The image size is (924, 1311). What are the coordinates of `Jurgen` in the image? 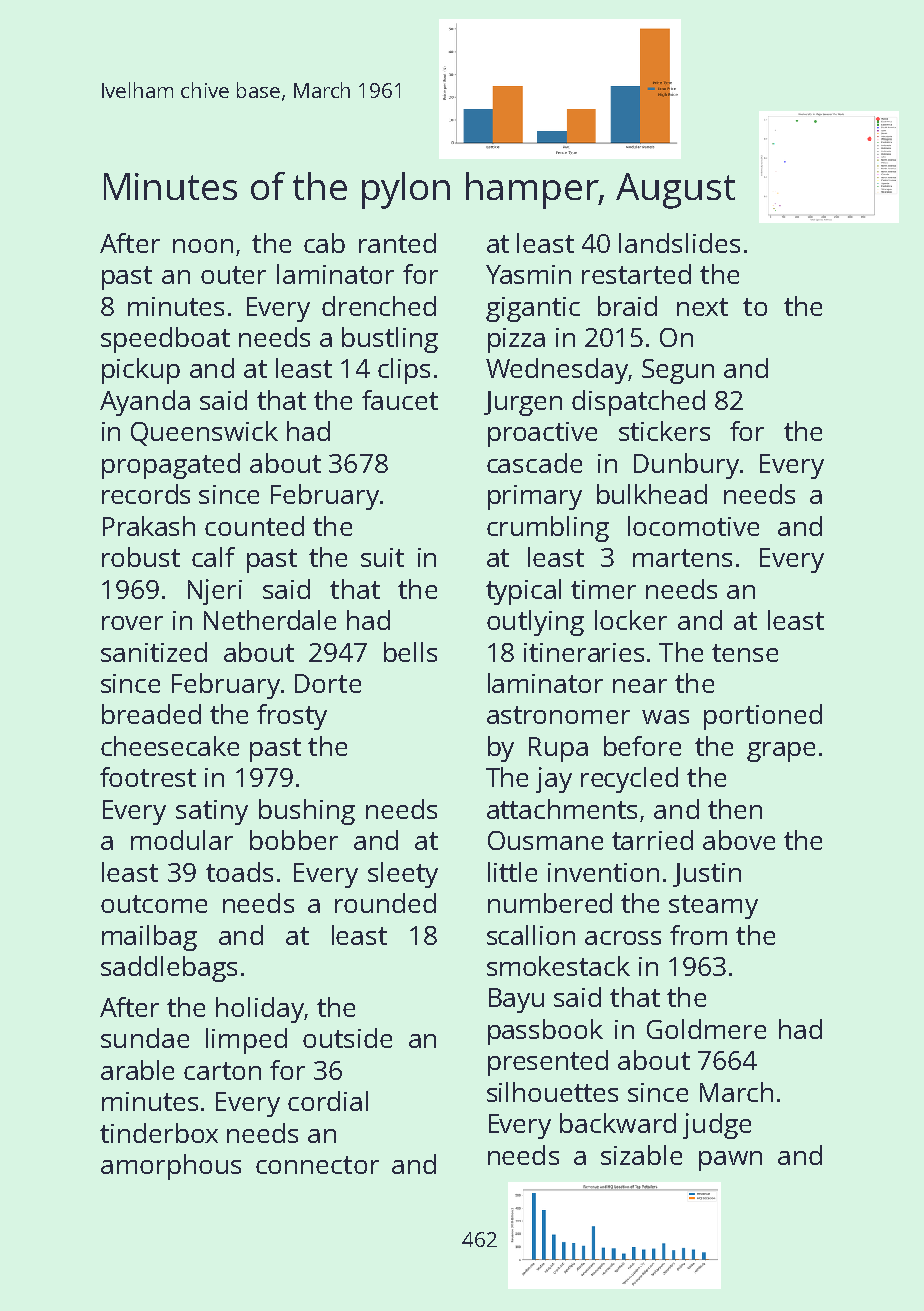 It's located at (523, 403).
